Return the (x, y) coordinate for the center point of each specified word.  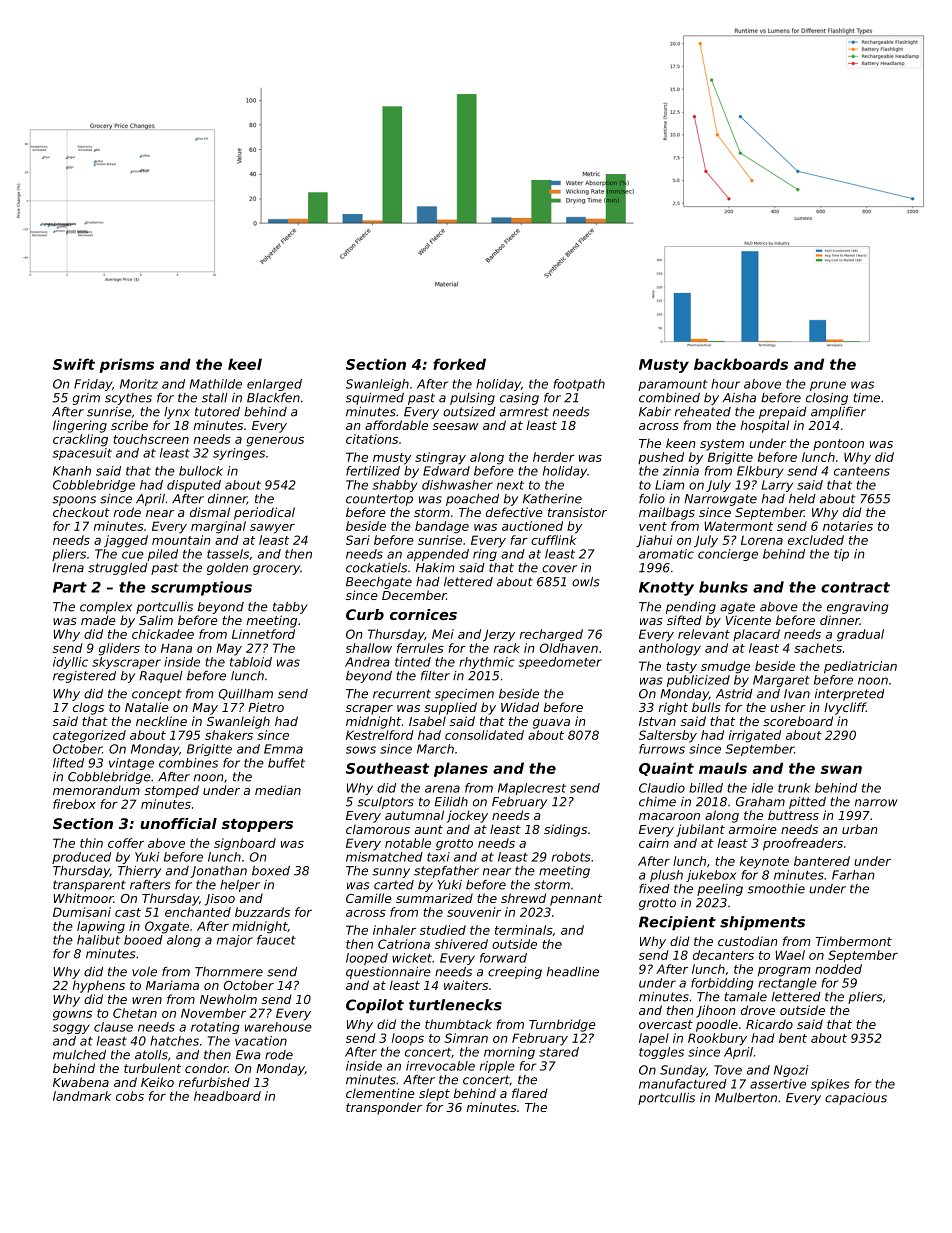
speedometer (560, 663)
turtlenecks (455, 1005)
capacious (856, 1099)
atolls (151, 1055)
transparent (89, 886)
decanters (723, 955)
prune (828, 386)
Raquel (161, 677)
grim (86, 399)
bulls (706, 707)
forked (459, 364)
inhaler (394, 930)
